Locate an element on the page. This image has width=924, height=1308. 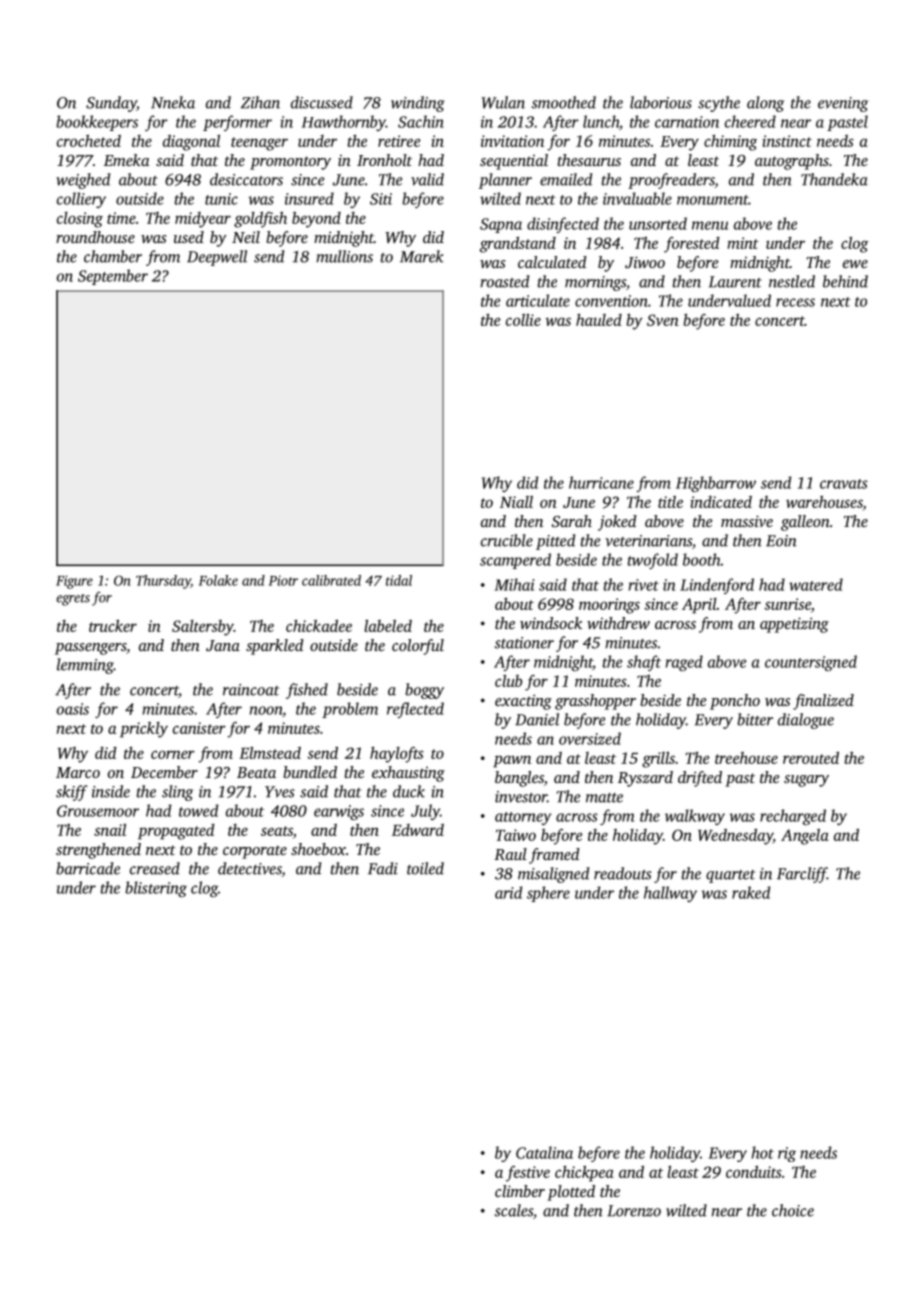
winding is located at coordinates (418, 104).
